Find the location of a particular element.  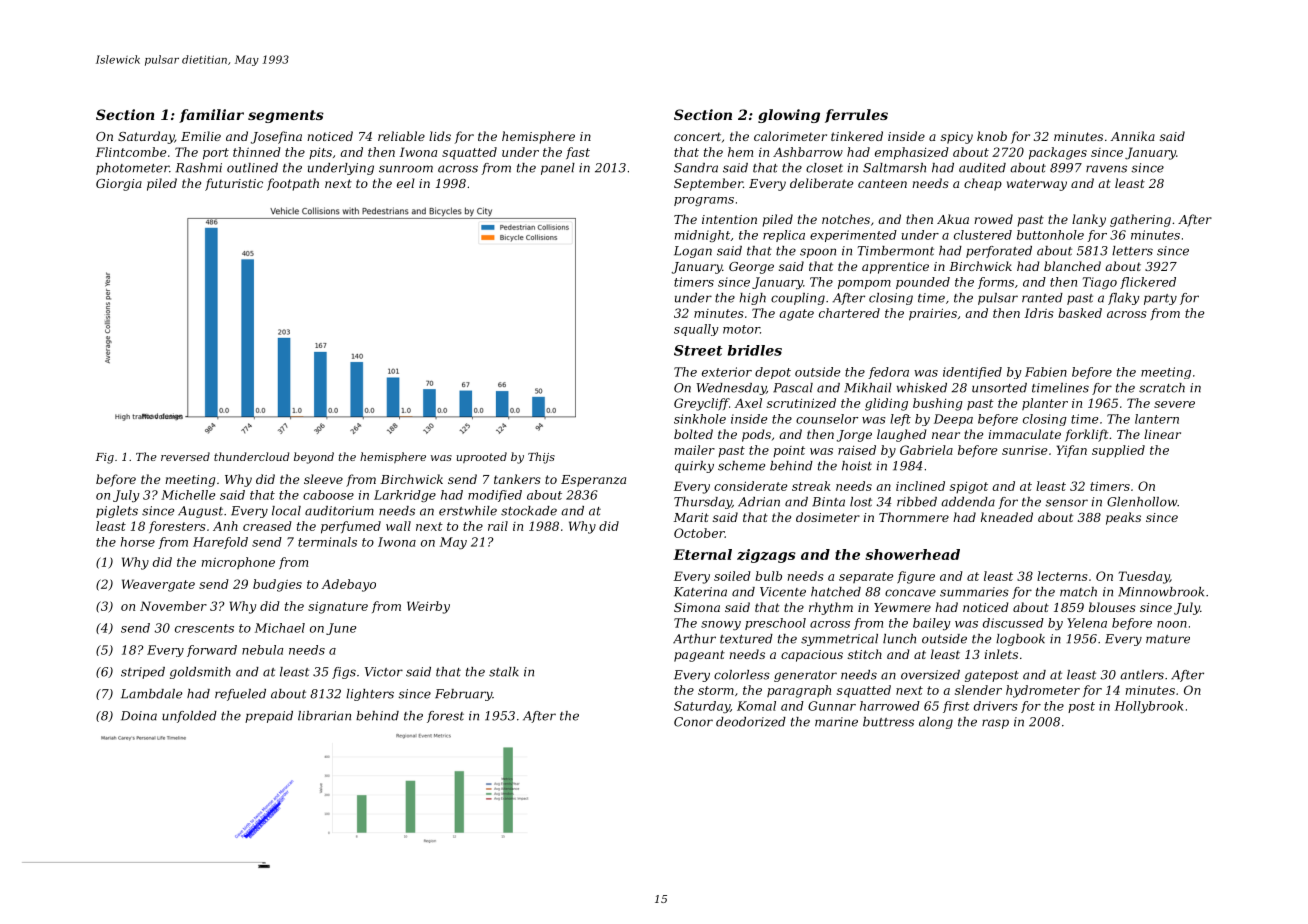

Logan is located at coordinates (693, 252).
